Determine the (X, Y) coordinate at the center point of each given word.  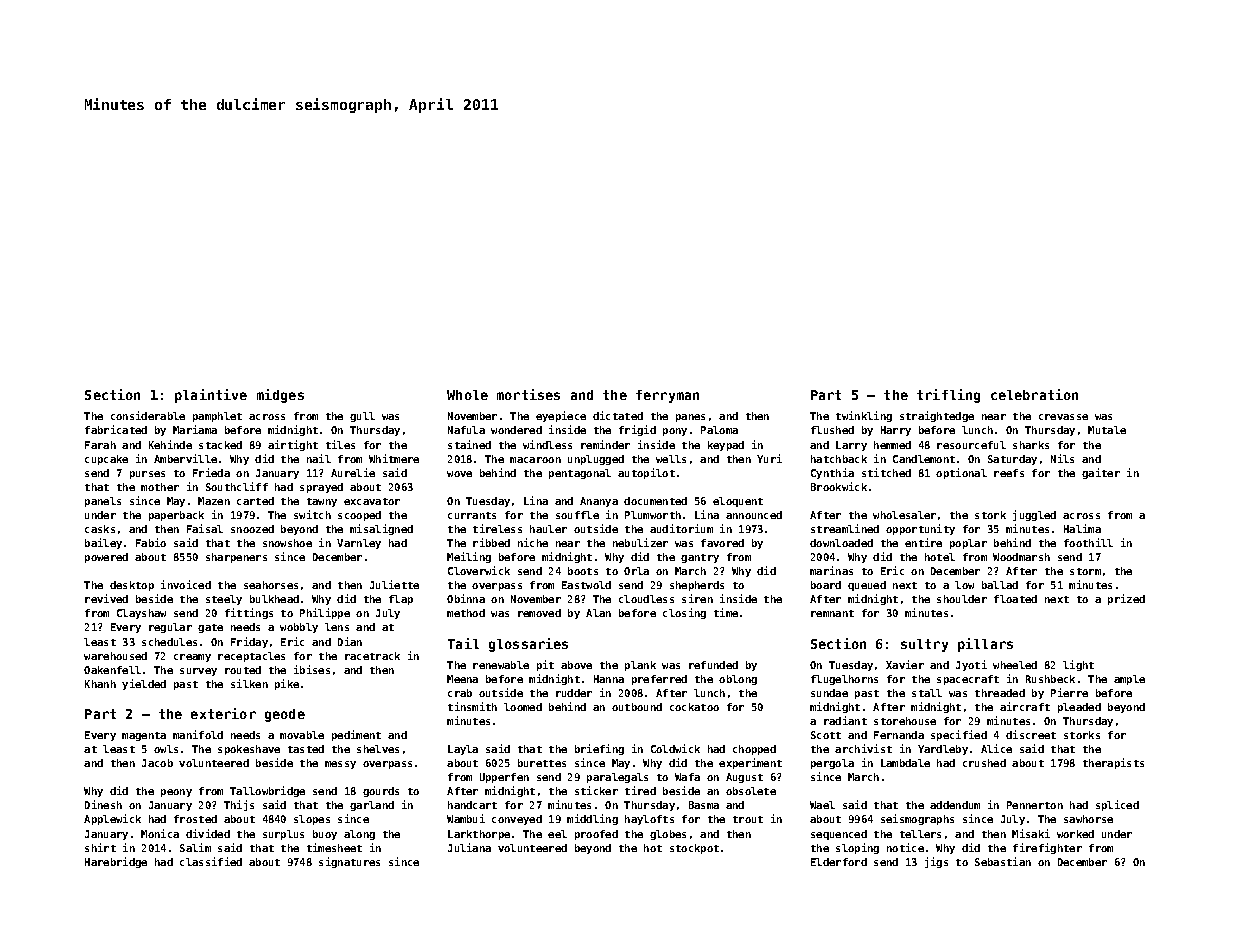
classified (211, 861)
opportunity (920, 529)
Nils (1062, 458)
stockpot (694, 849)
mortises (528, 394)
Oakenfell (112, 670)
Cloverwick (479, 570)
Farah (100, 445)
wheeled (1015, 665)
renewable (501, 665)
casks (100, 529)
